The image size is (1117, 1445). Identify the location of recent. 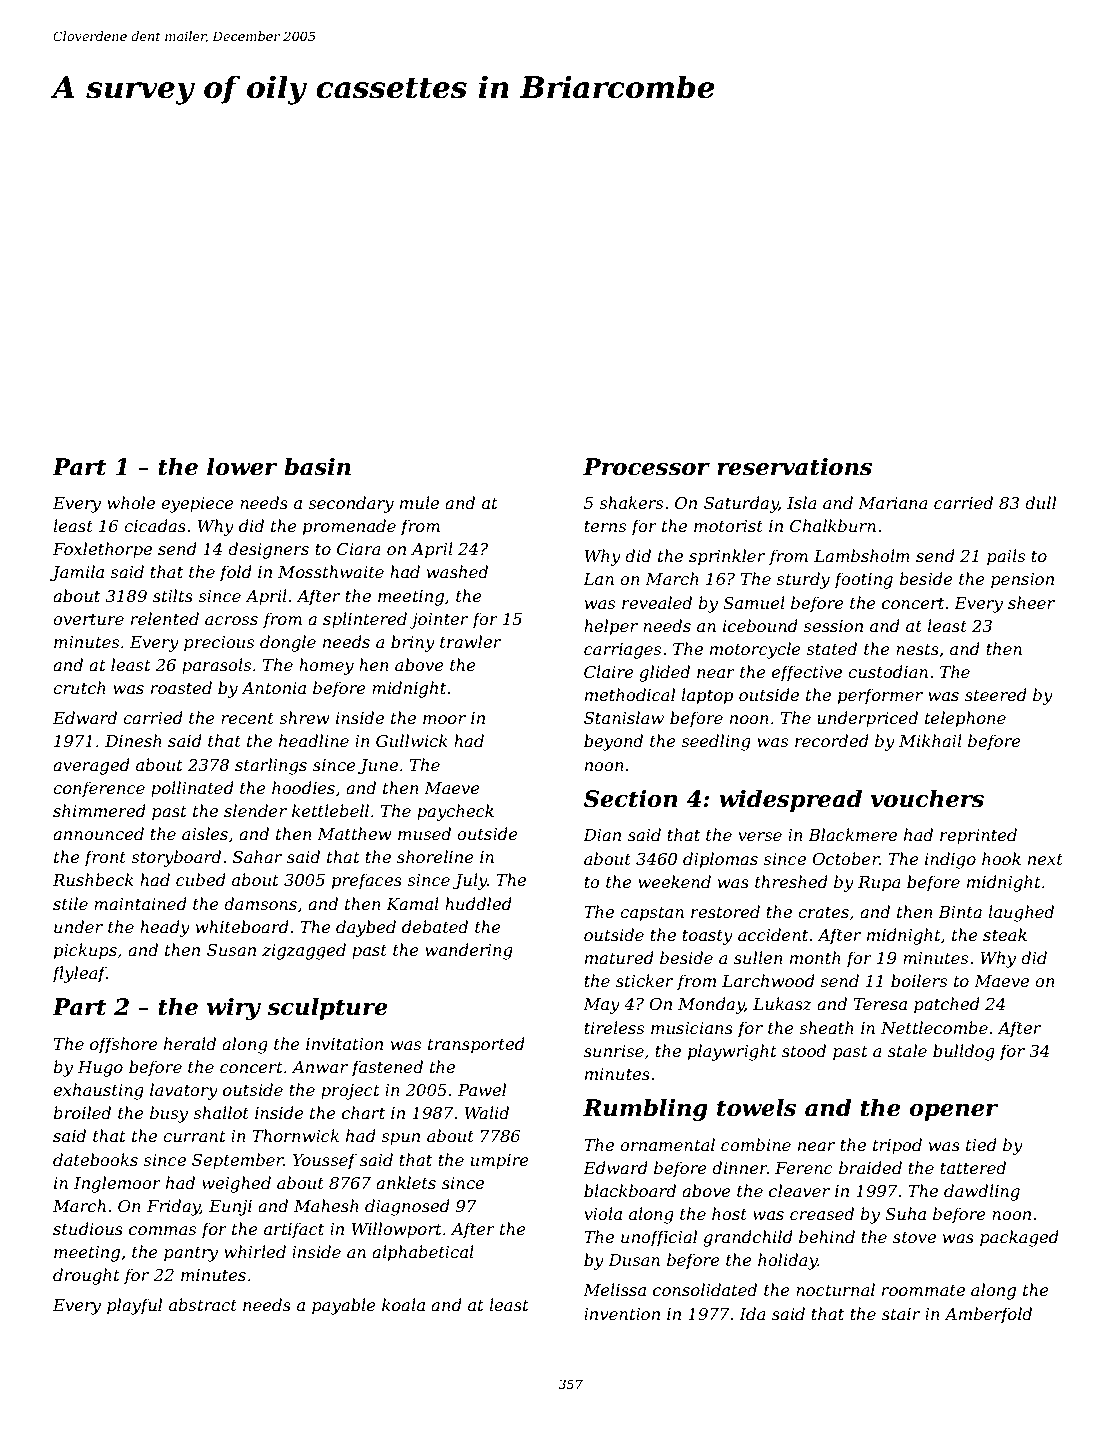
(247, 718).
